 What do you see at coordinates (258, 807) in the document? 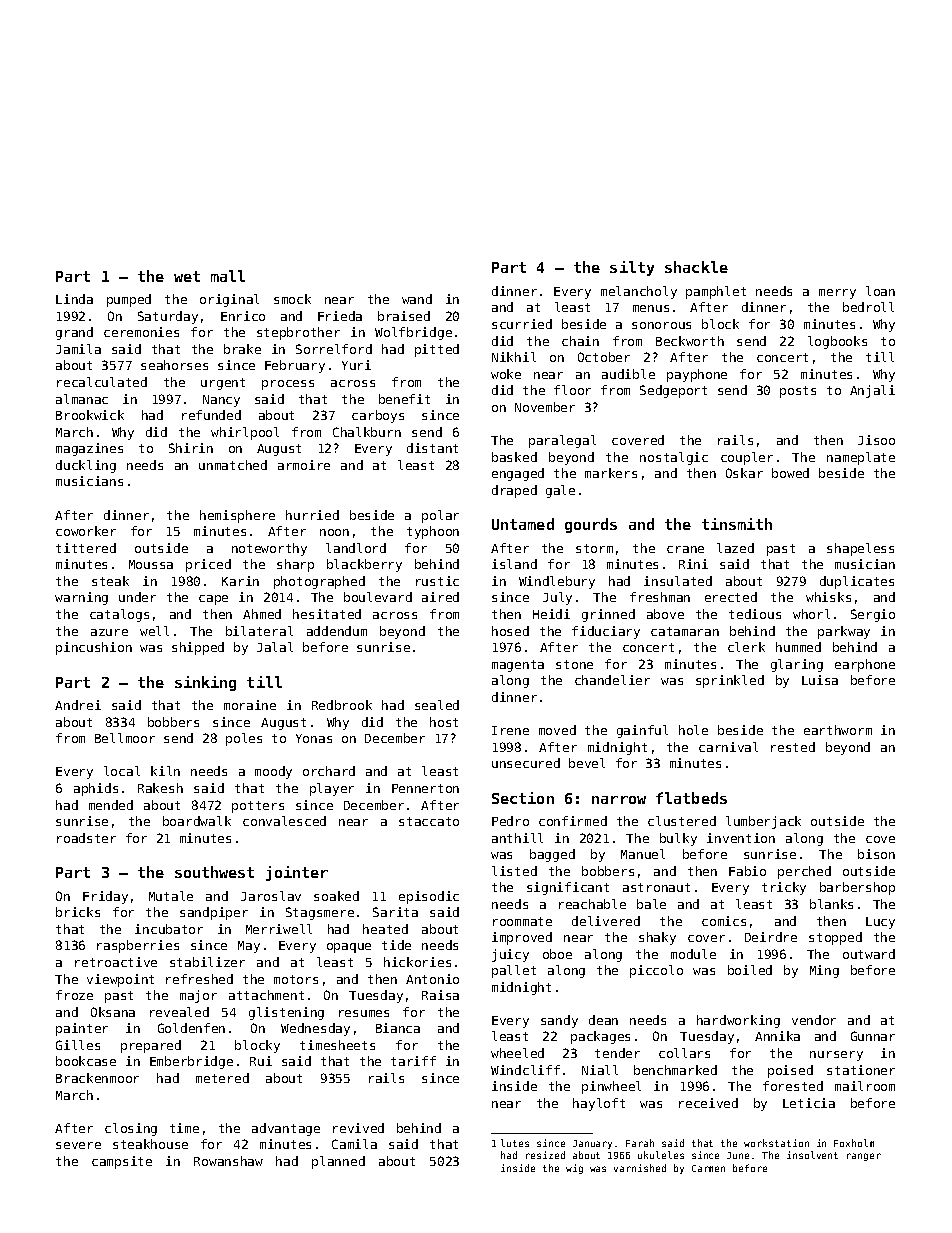
I see `potters` at bounding box center [258, 807].
